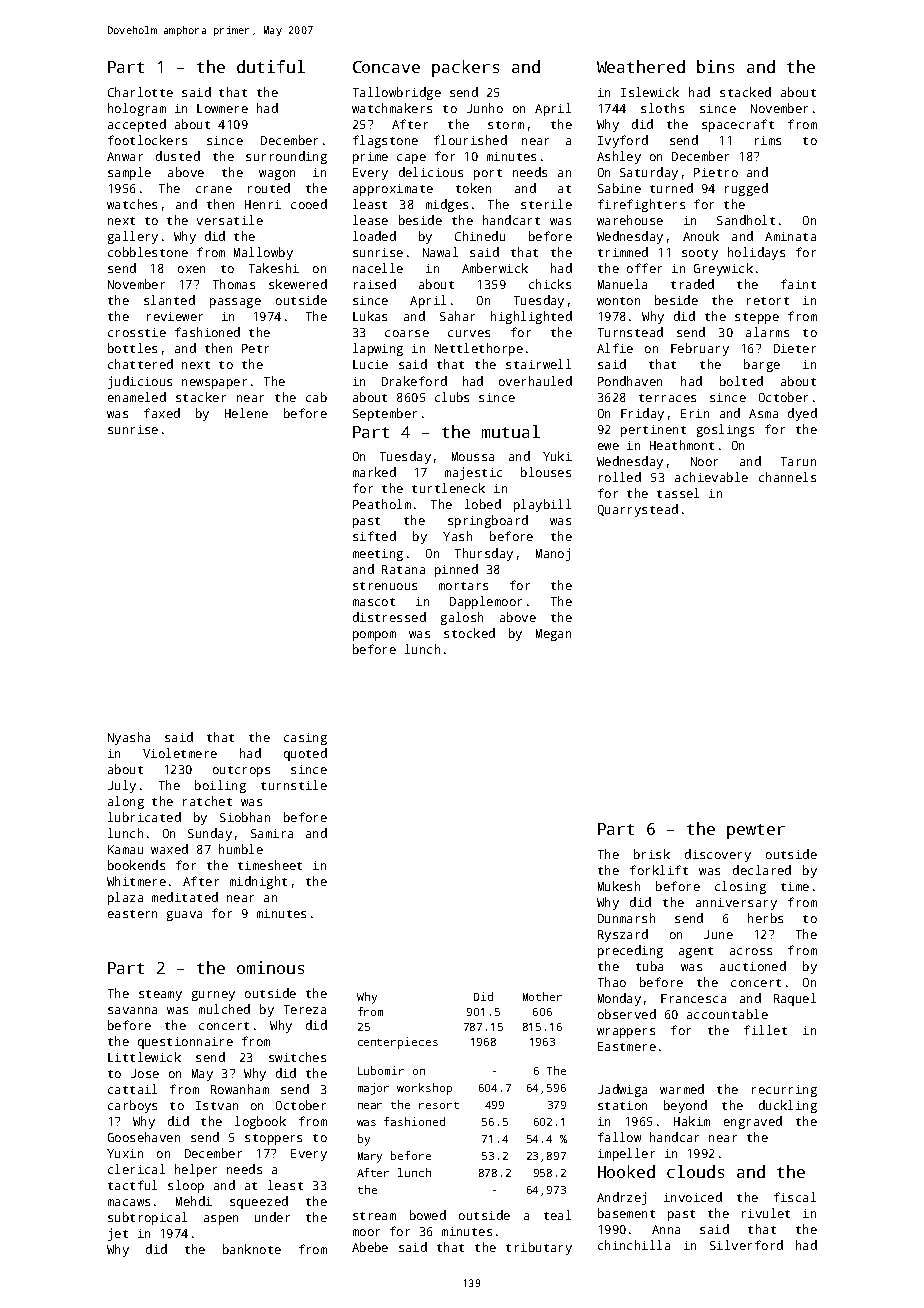 The height and width of the document is (1308, 924). Describe the element at coordinates (553, 635) in the document. I see `Megan` at that location.
